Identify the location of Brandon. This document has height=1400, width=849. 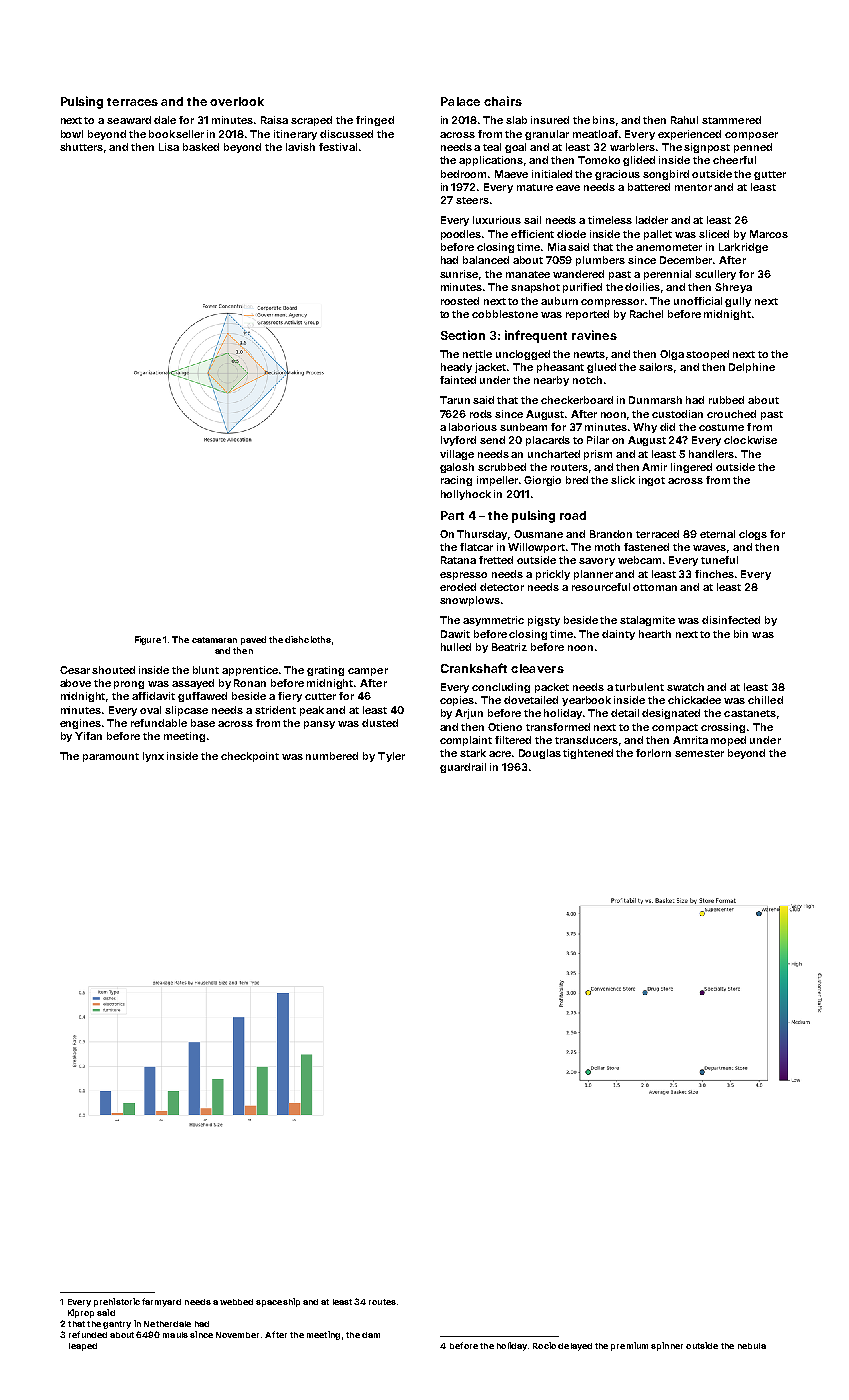
(611, 534).
